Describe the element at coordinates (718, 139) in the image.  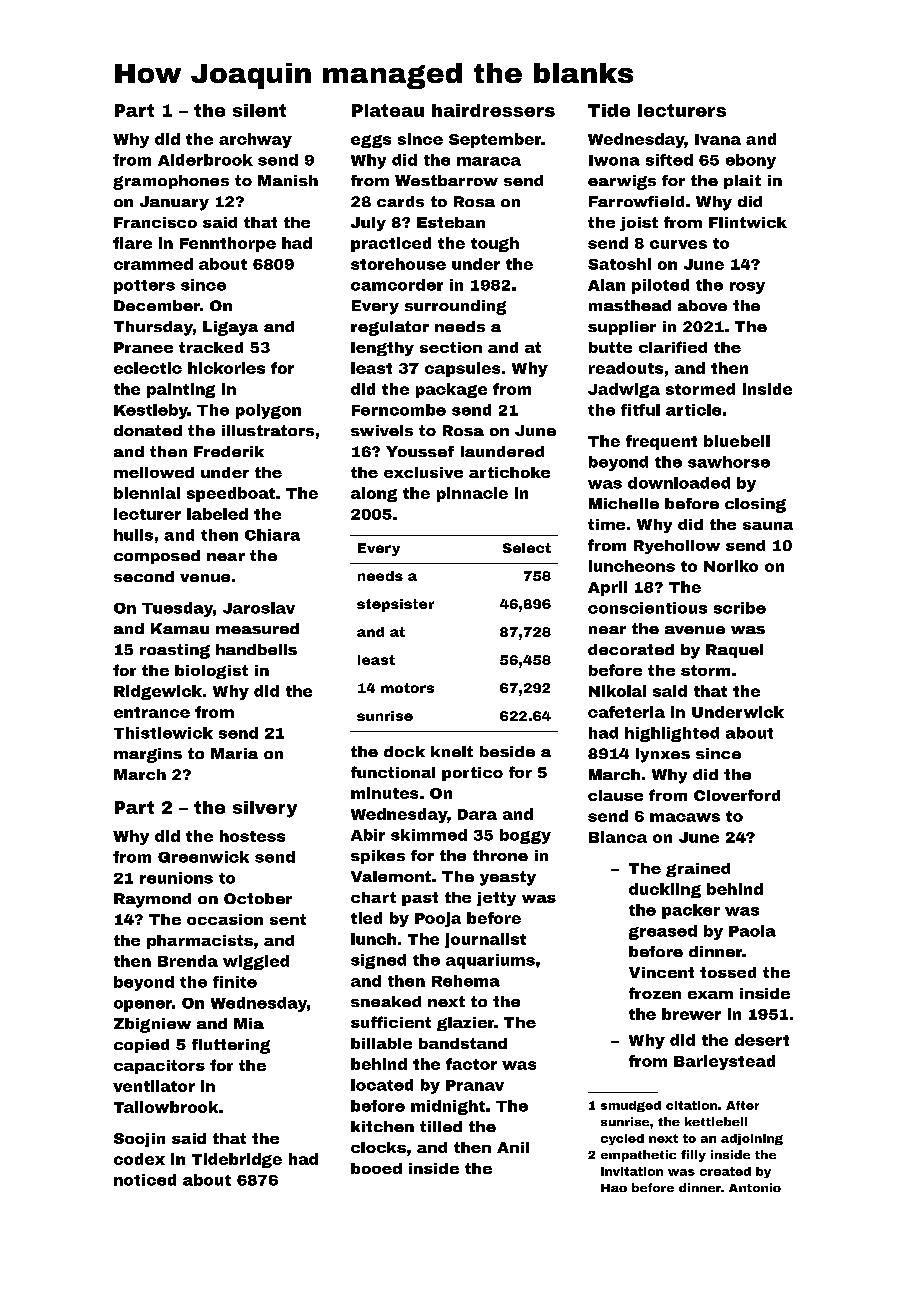
I see `Ivana` at that location.
